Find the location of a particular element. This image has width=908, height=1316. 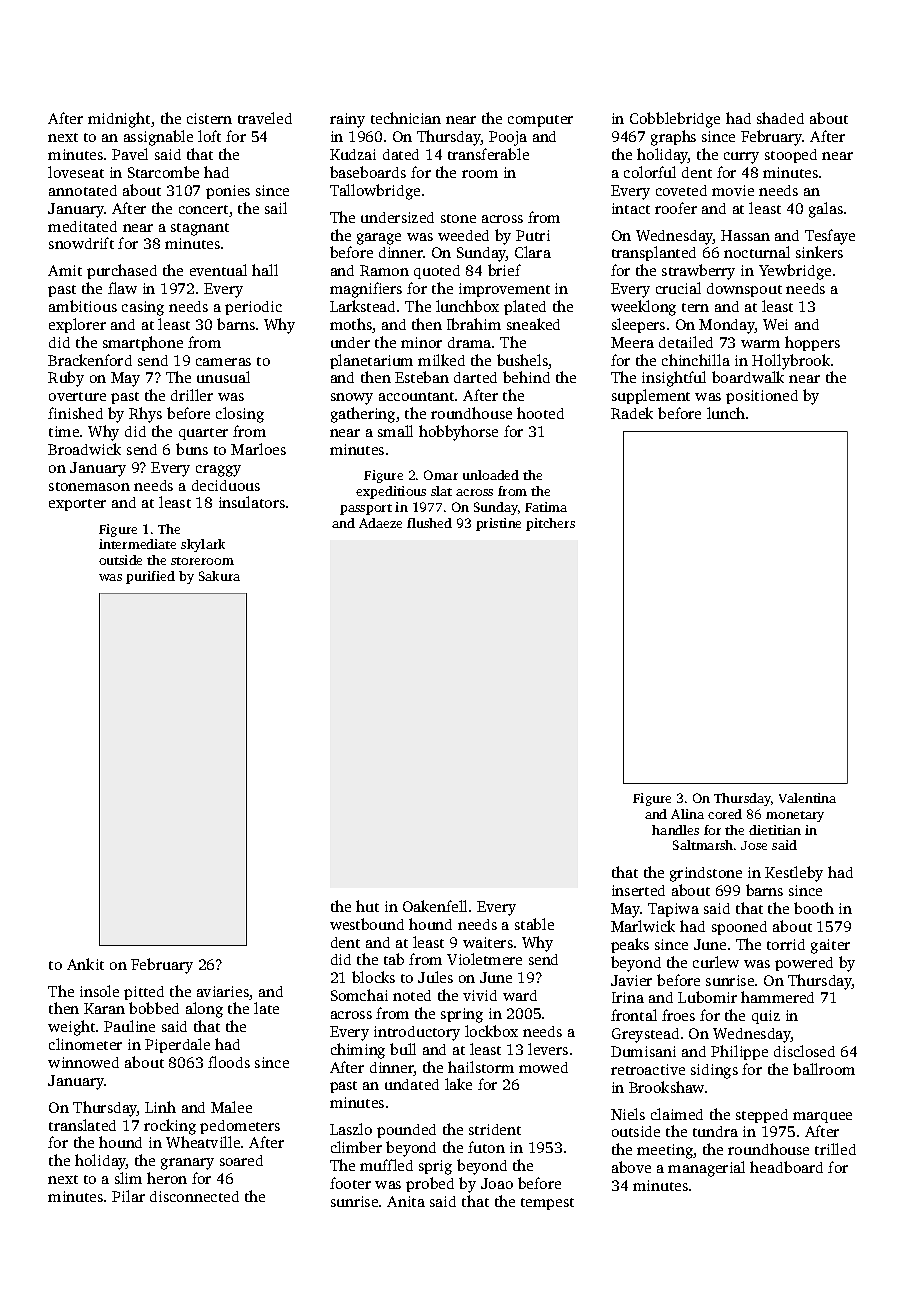

Fatima is located at coordinates (546, 507).
